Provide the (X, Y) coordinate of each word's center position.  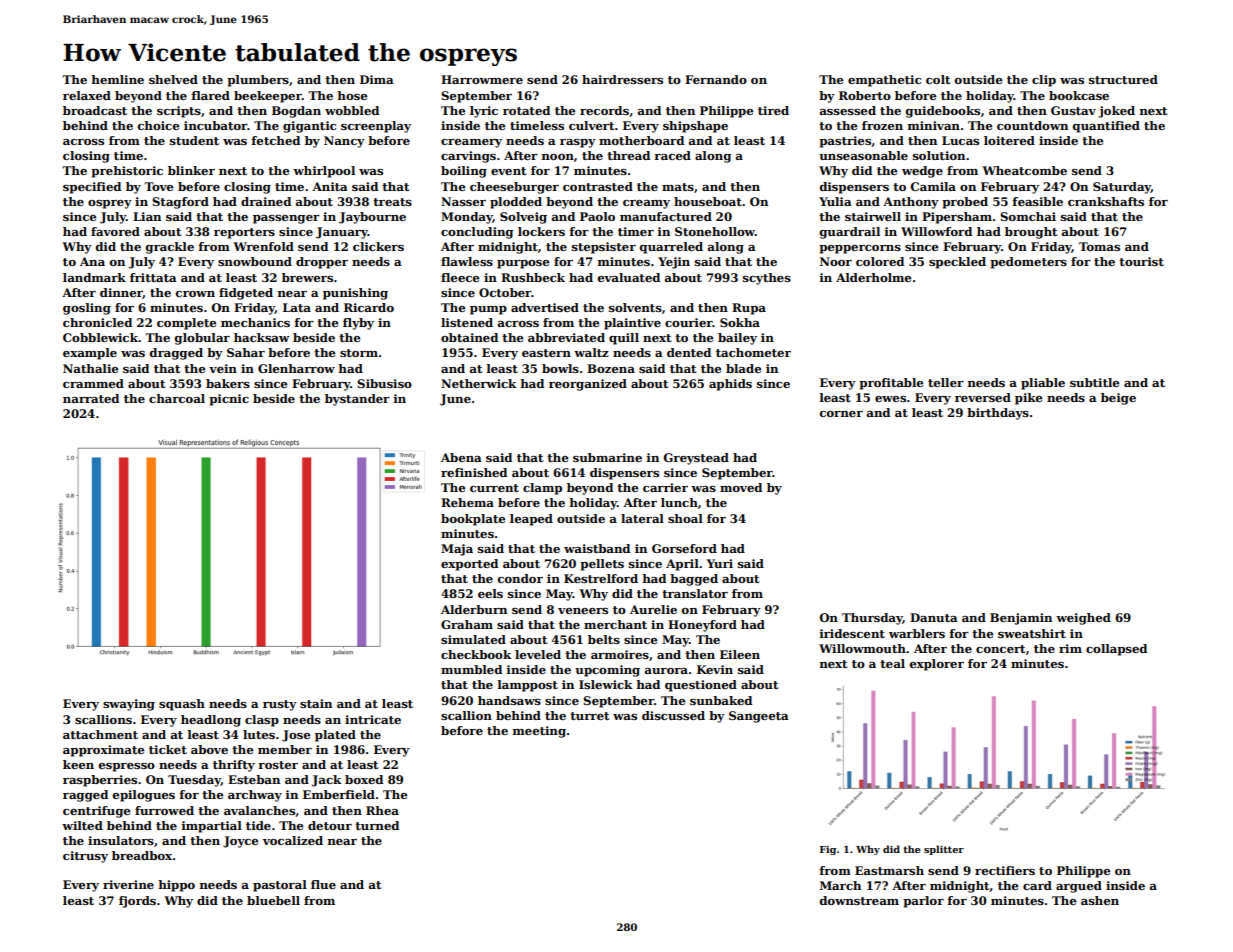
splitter (944, 850)
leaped (531, 520)
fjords (137, 902)
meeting (539, 732)
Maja (457, 550)
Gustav (1073, 110)
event (508, 171)
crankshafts (1106, 201)
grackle (170, 248)
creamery (471, 143)
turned (377, 825)
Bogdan (296, 112)
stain (316, 703)
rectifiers (1005, 870)
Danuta (934, 617)
